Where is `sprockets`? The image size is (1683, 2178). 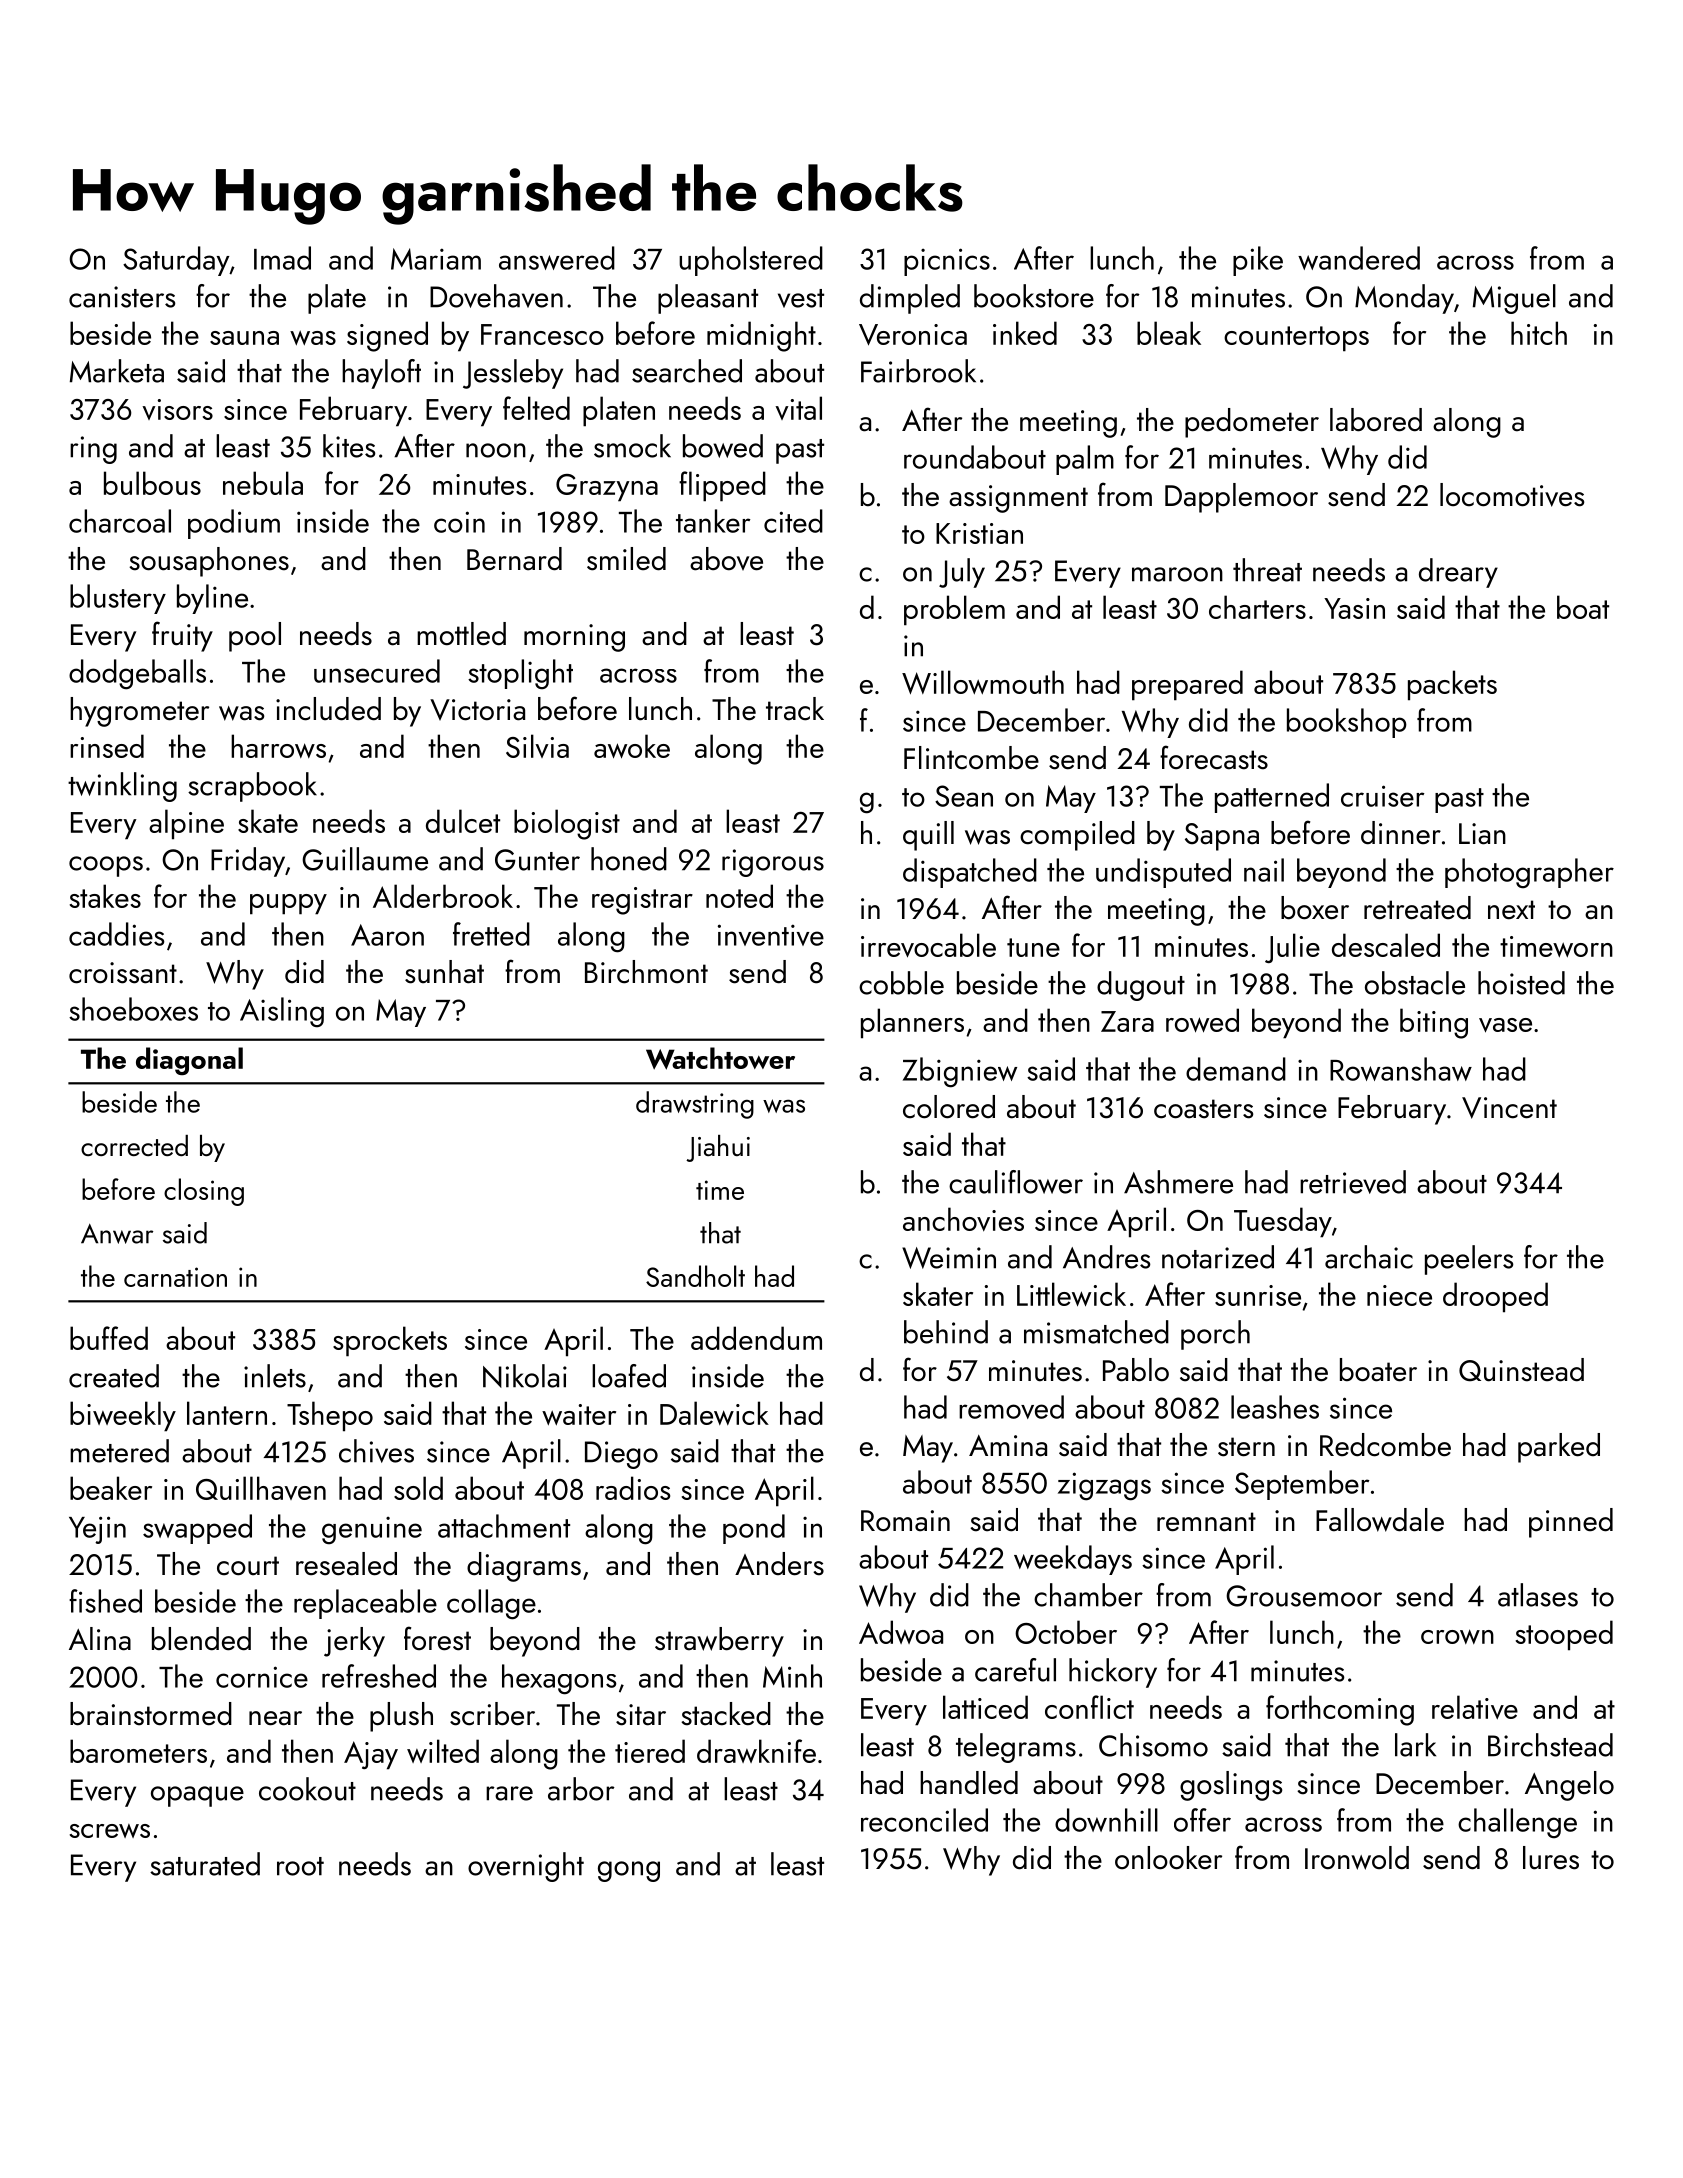
sprockets is located at coordinates (390, 1341).
